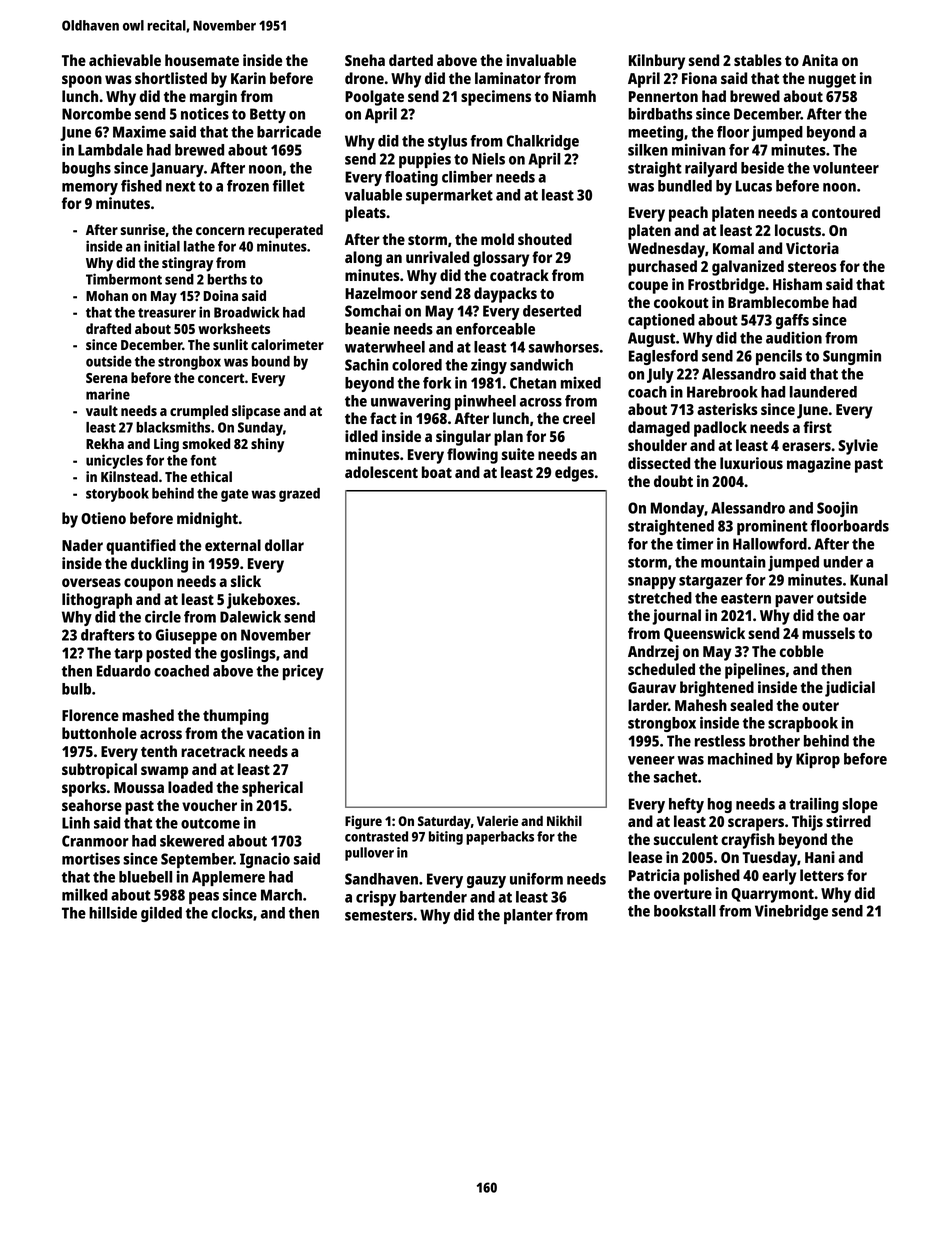 The height and width of the document is (1233, 952). Describe the element at coordinates (820, 706) in the document. I see `outer` at that location.
